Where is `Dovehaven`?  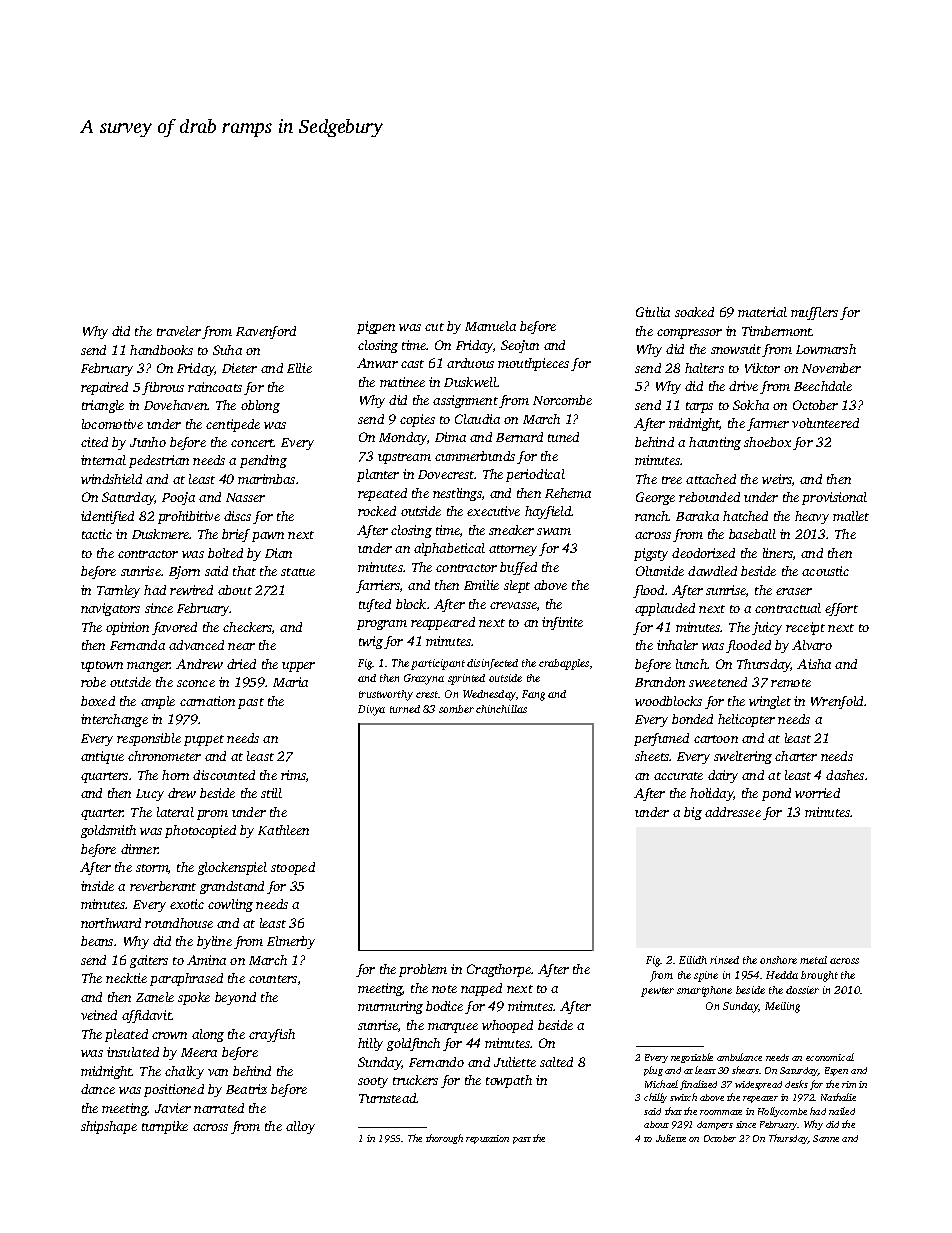
Dovehaven is located at coordinates (176, 405).
